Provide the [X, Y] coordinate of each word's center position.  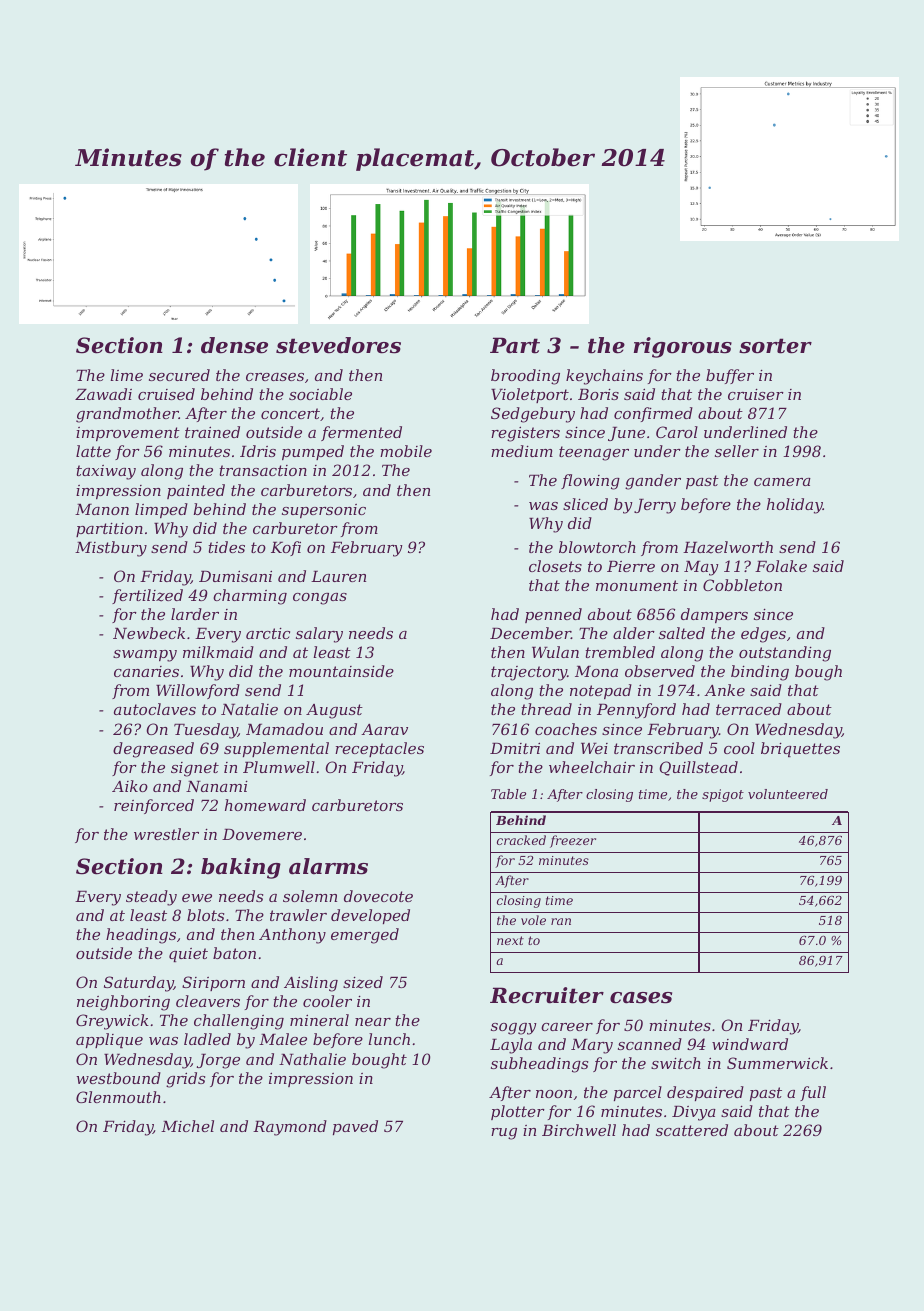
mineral [319, 1020]
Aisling [311, 984]
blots [205, 915]
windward [750, 1044]
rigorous [683, 347]
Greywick [112, 1022]
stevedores [338, 345]
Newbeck [149, 633]
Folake [781, 566]
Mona [596, 671]
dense [234, 345]
